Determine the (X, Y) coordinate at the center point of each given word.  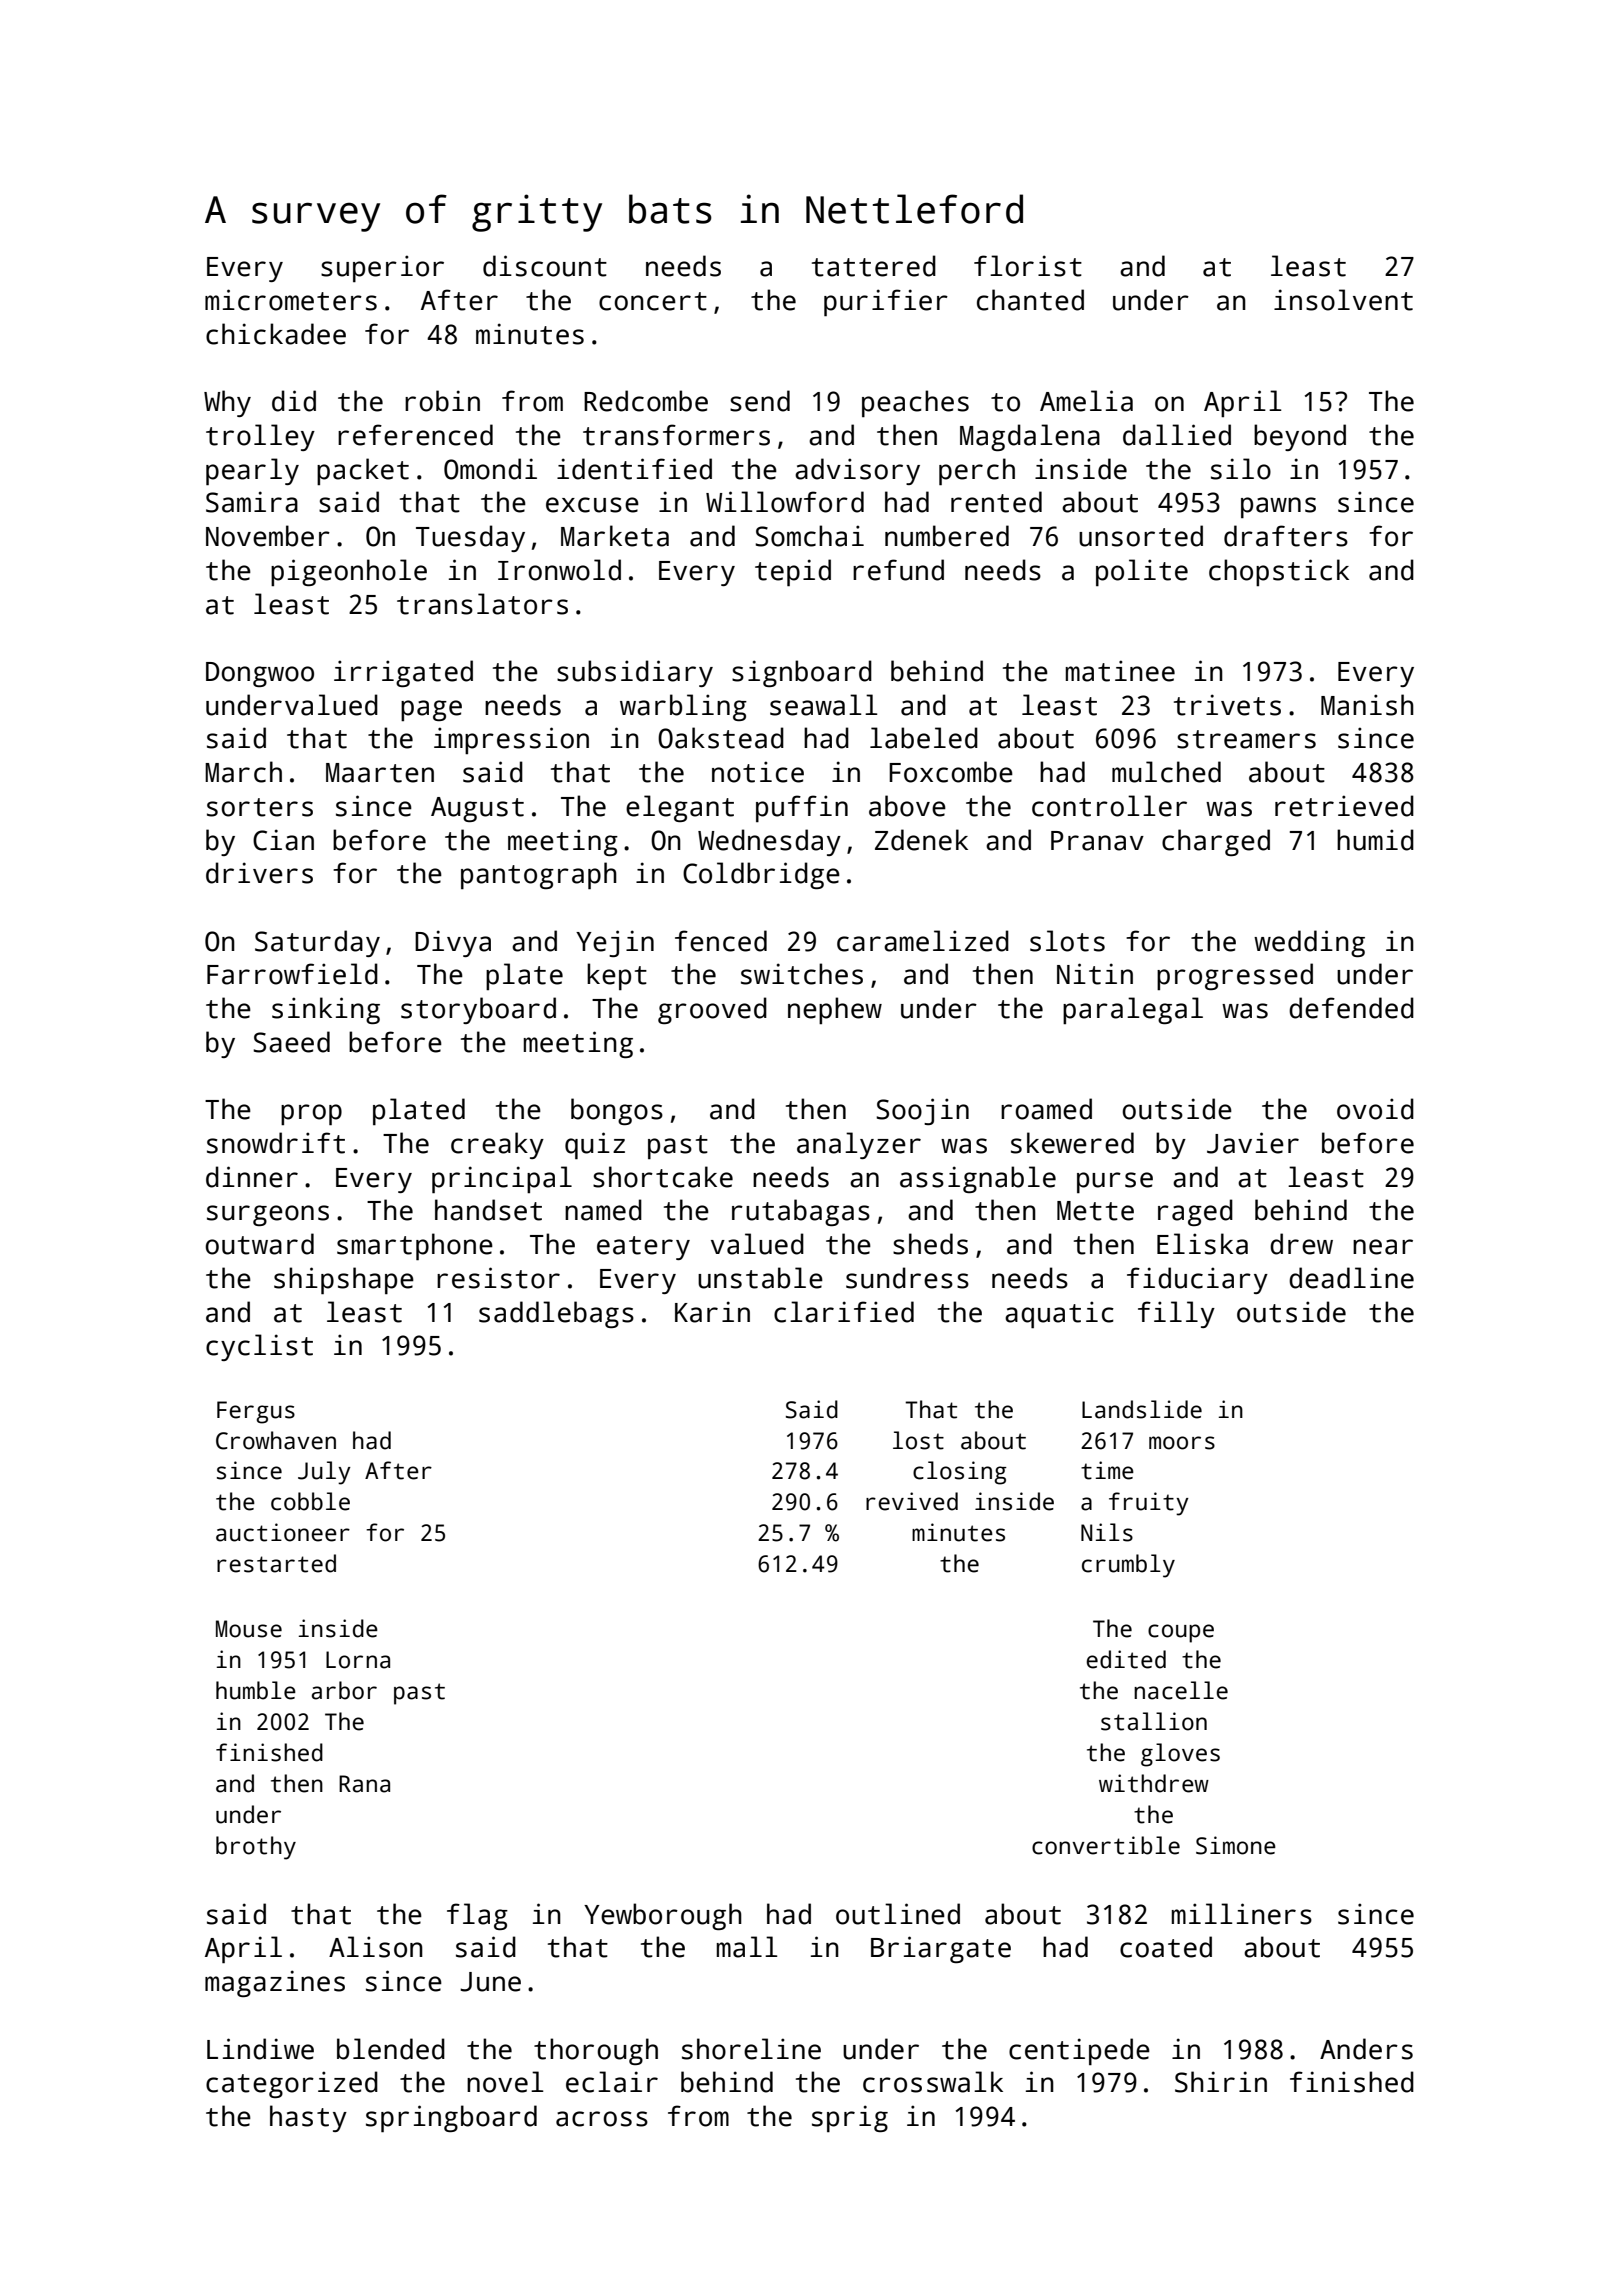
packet (363, 471)
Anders (1366, 2049)
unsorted (1141, 536)
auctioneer (283, 1532)
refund (898, 570)
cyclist (259, 1347)
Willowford (785, 502)
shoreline (751, 2049)
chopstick (1279, 572)
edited (1126, 1659)
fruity (1149, 1504)
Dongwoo (260, 674)
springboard (451, 2119)
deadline (1351, 1278)
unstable (760, 1278)
